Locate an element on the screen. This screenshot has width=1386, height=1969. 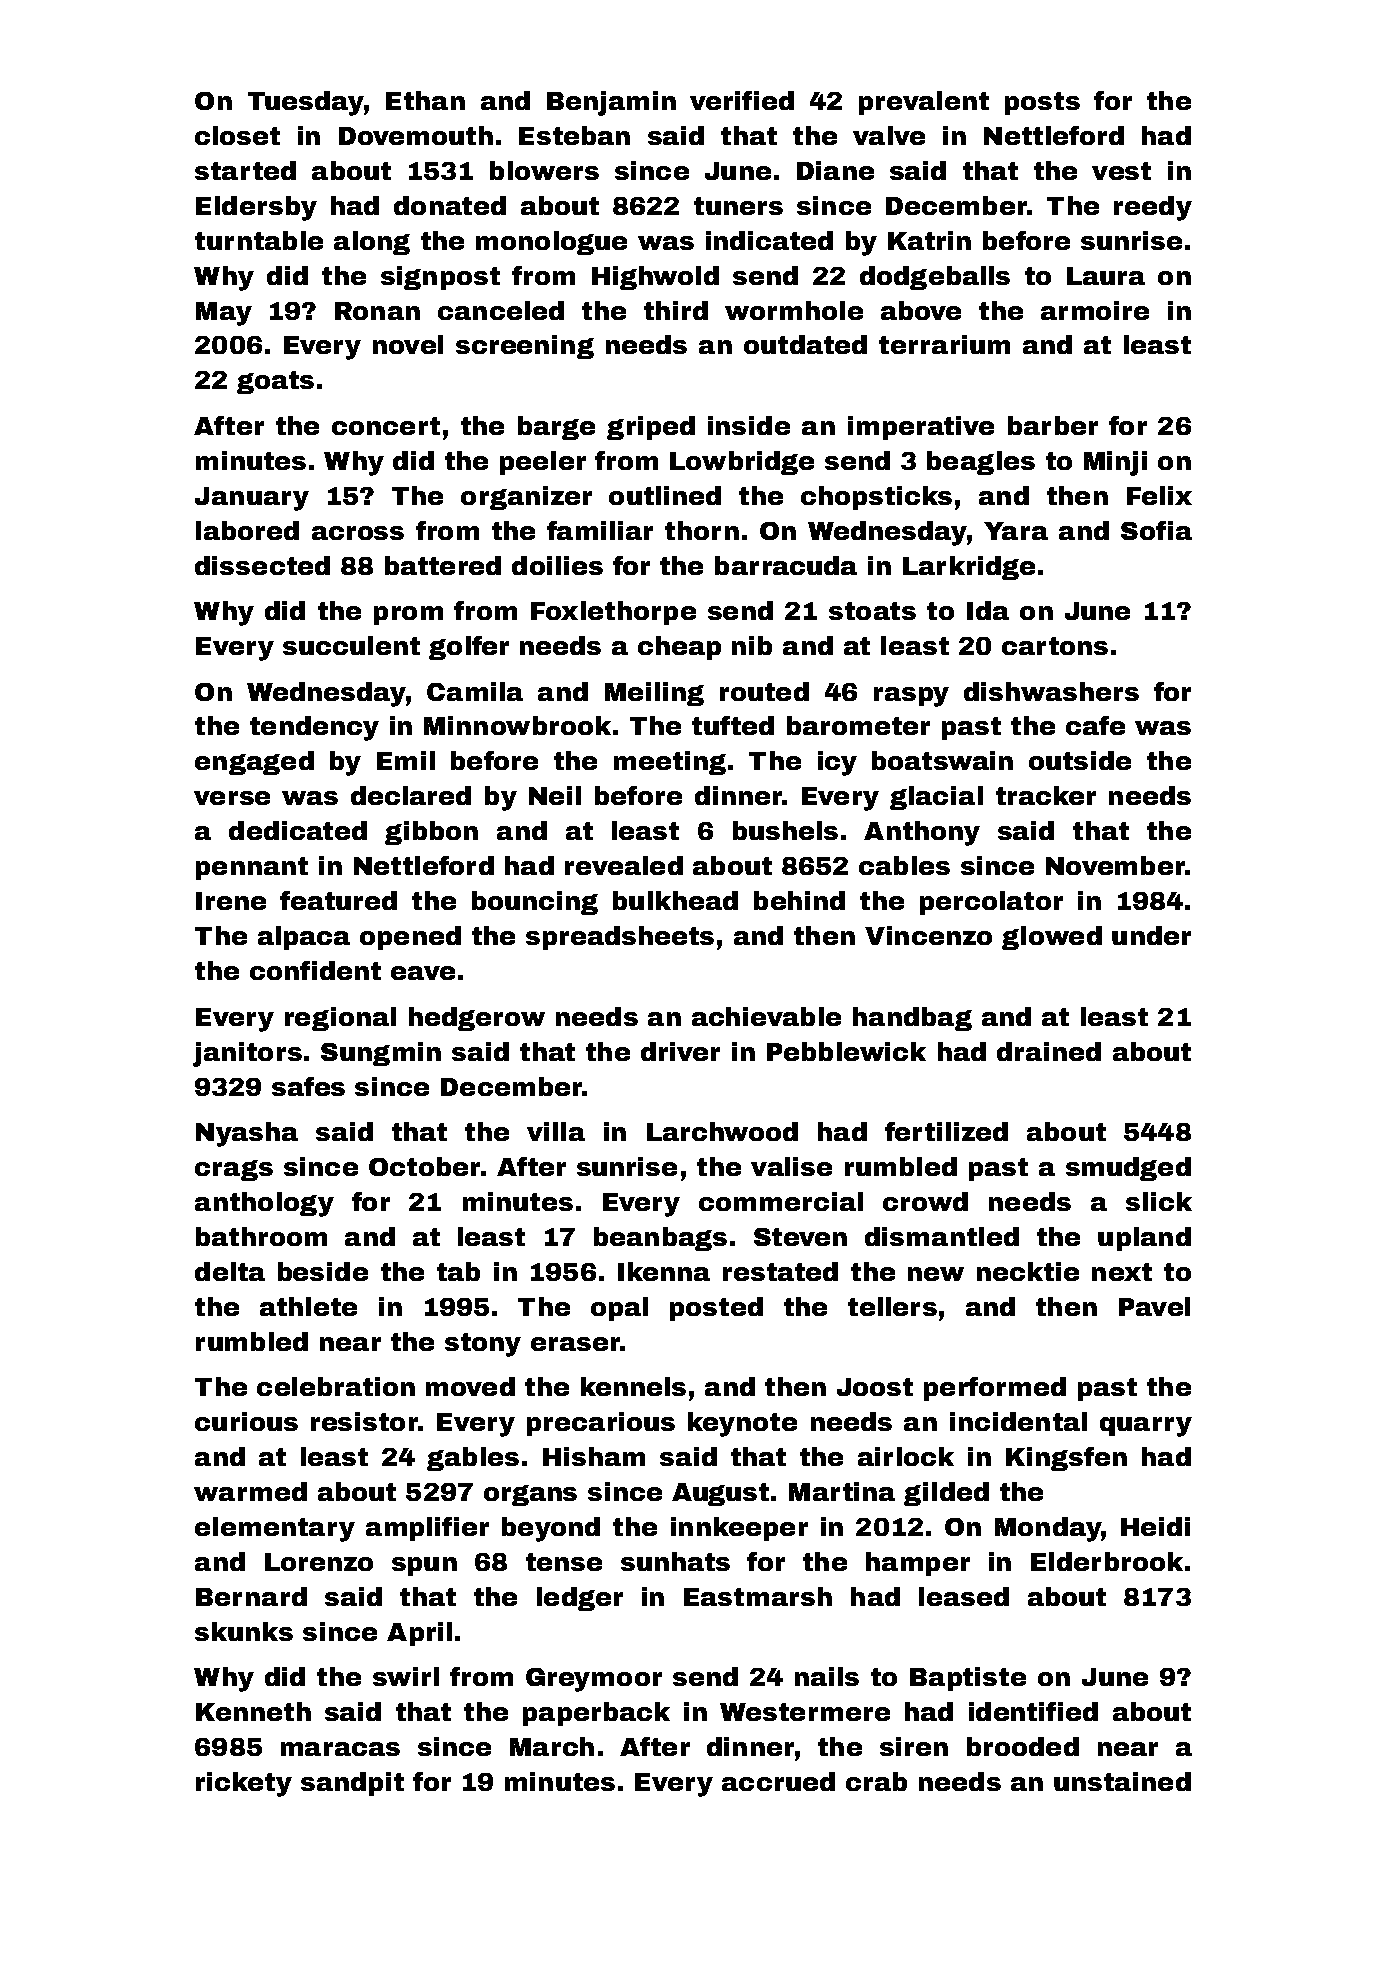
Eldersby is located at coordinates (256, 208).
